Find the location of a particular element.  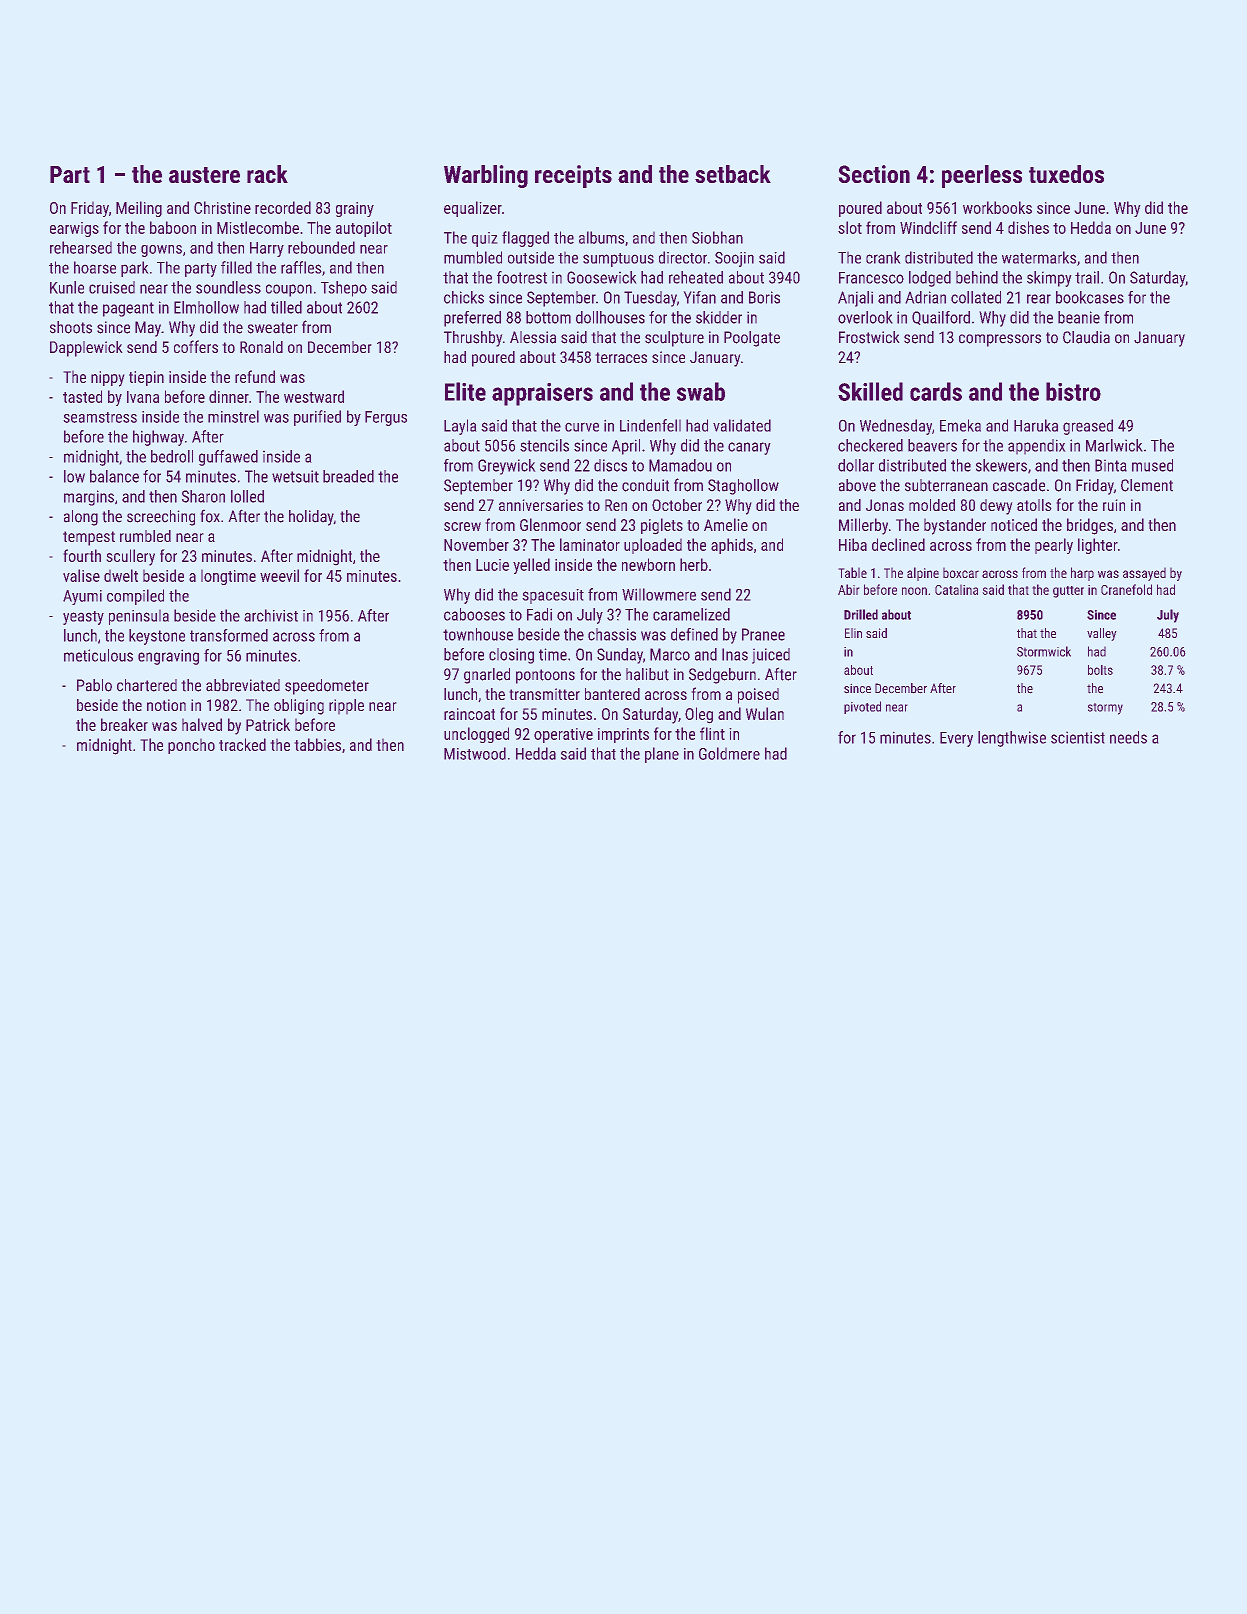

nippy is located at coordinates (108, 379).
